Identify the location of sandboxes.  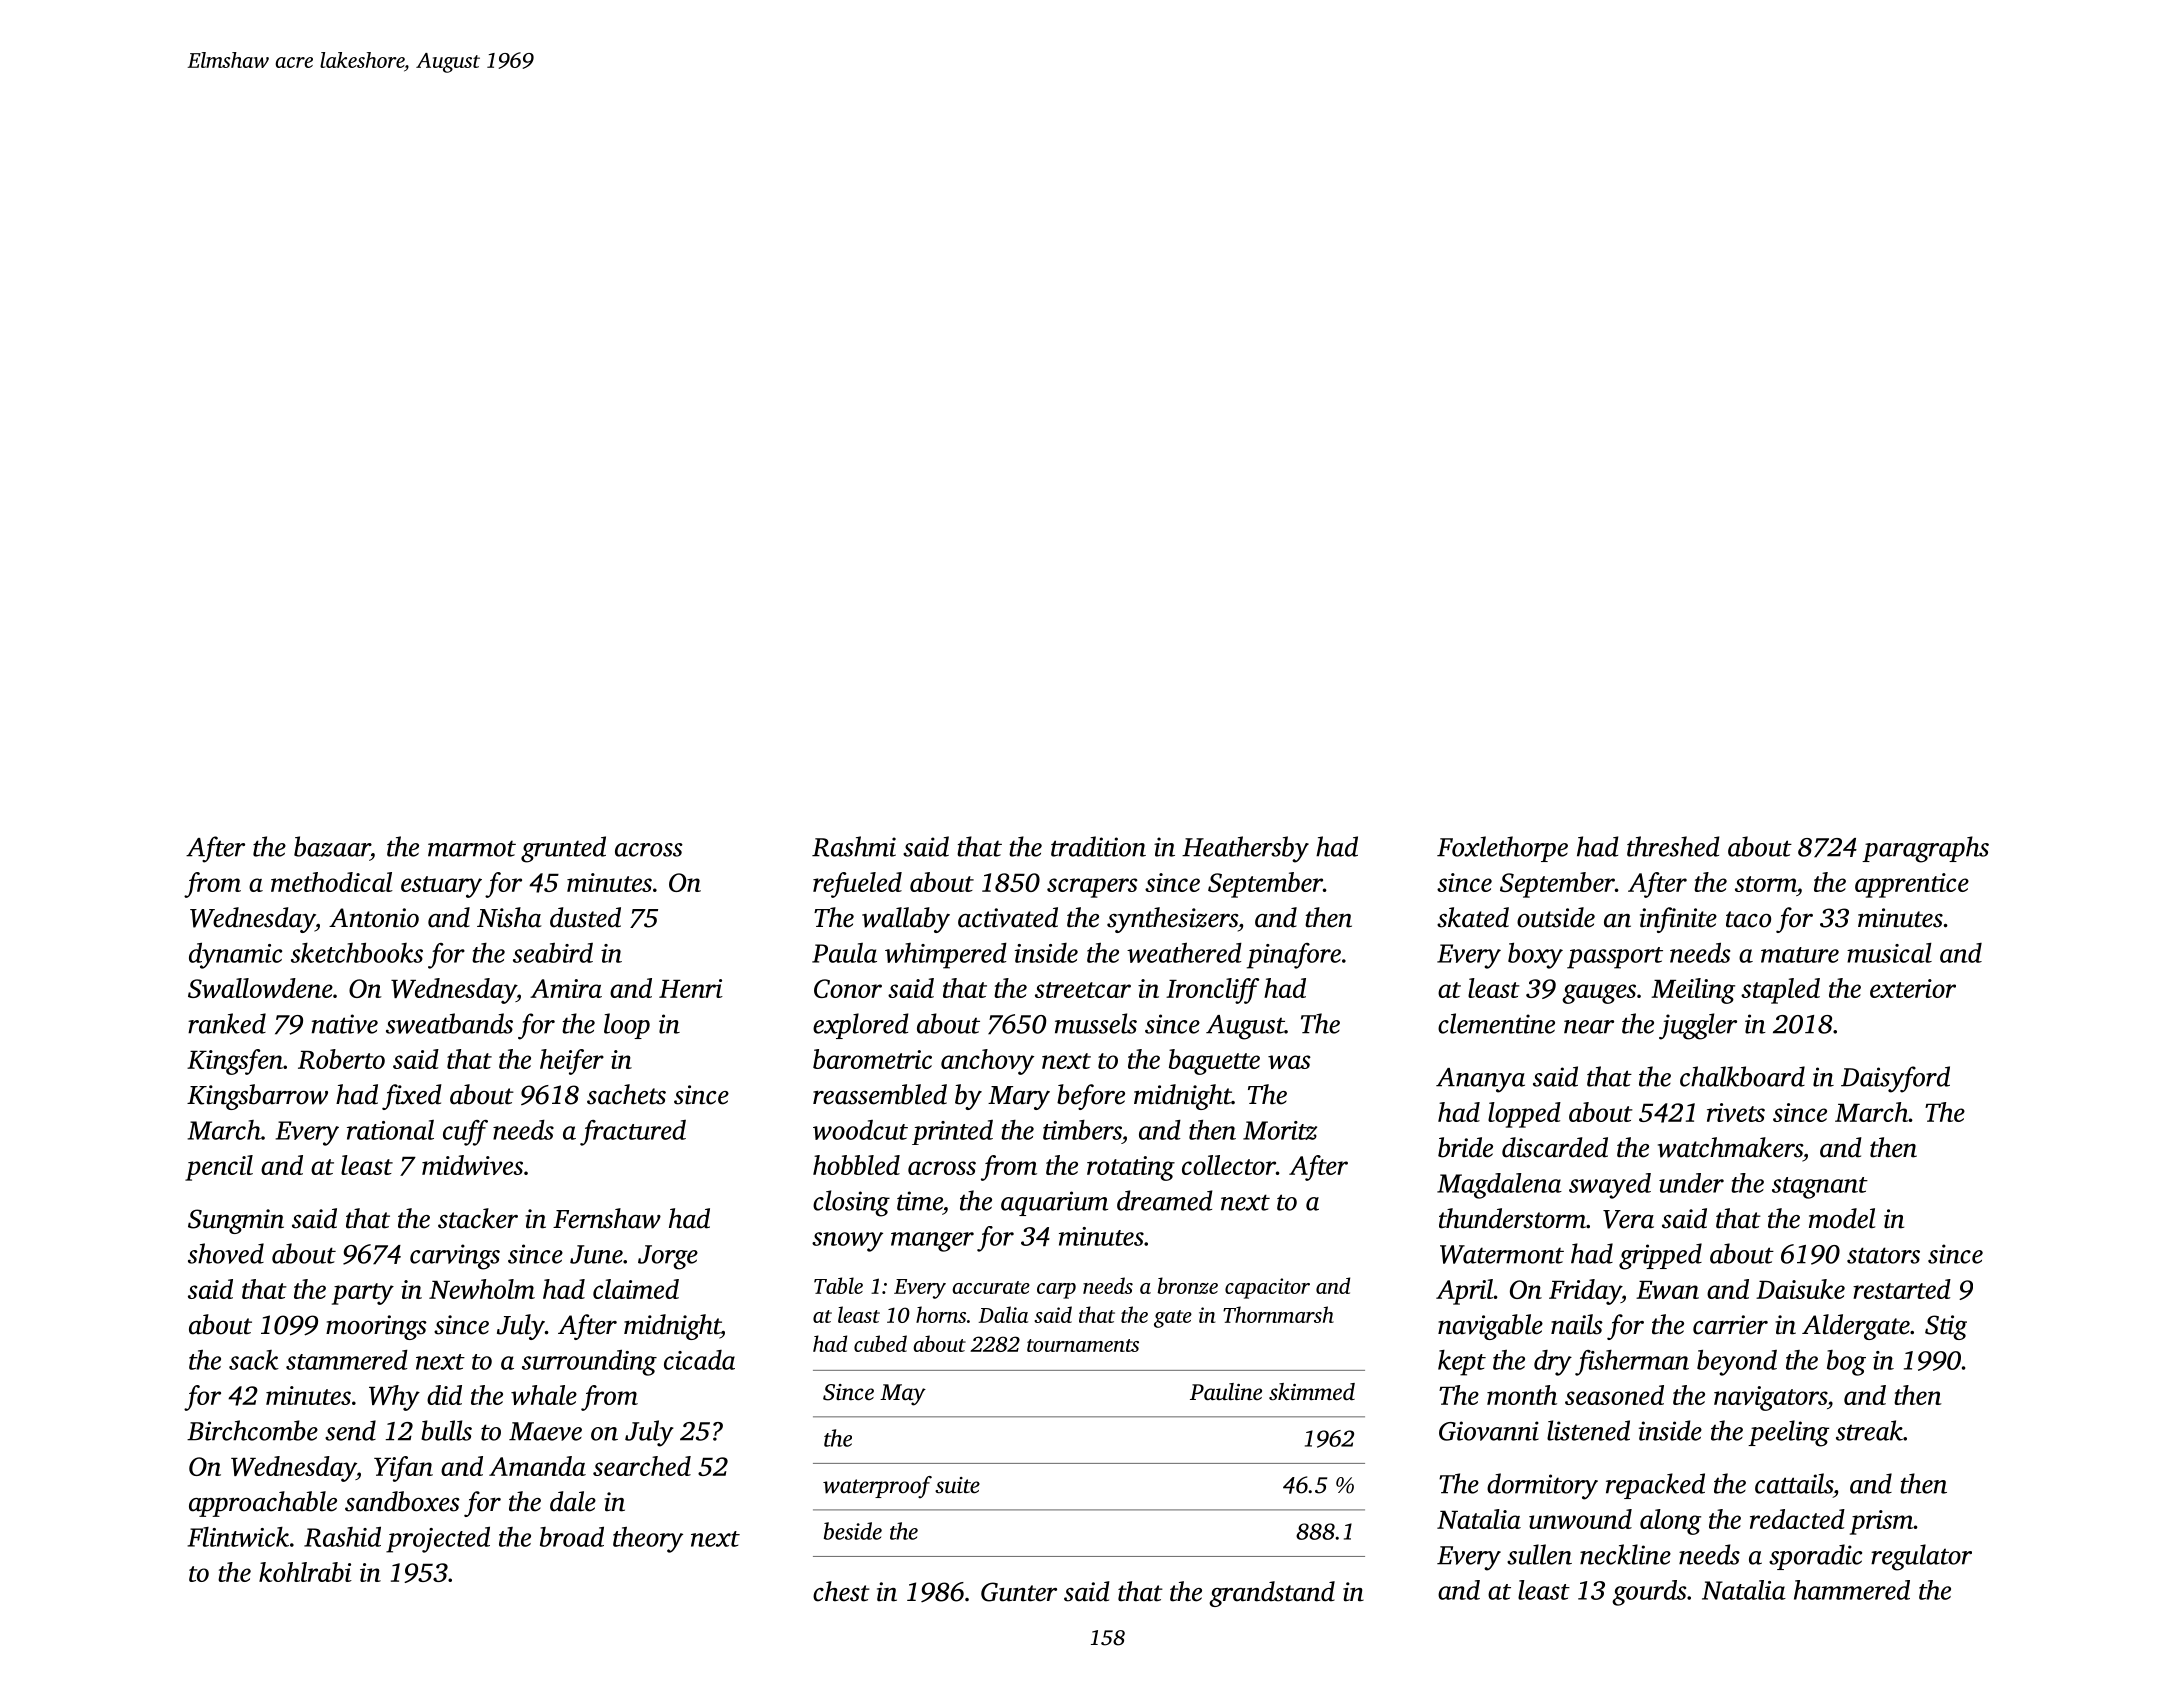
(402, 1501).
